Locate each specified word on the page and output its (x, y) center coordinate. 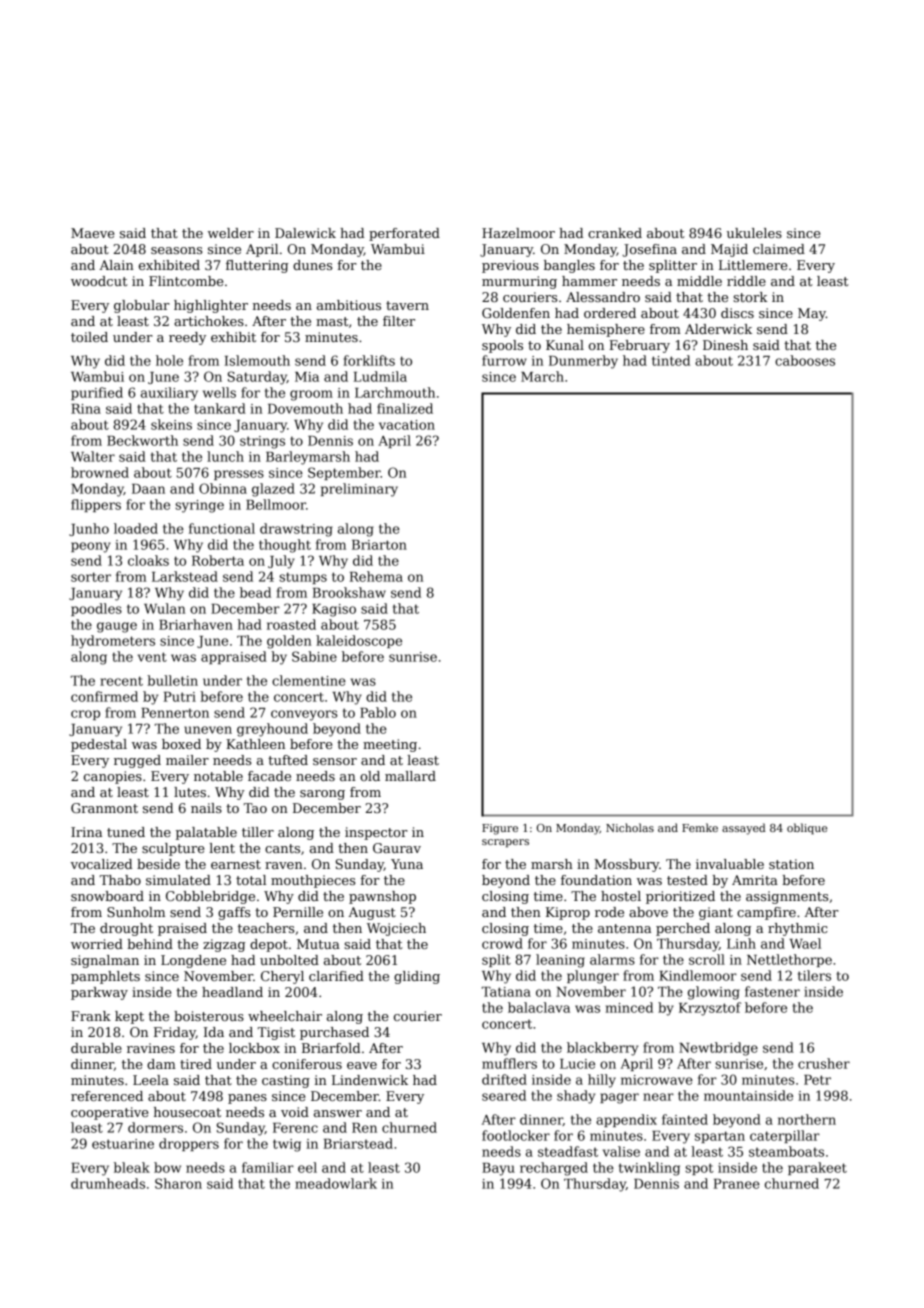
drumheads (108, 1183)
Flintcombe (186, 281)
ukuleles (754, 233)
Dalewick (305, 233)
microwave (657, 1080)
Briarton (379, 545)
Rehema (376, 576)
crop (85, 715)
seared (504, 1095)
